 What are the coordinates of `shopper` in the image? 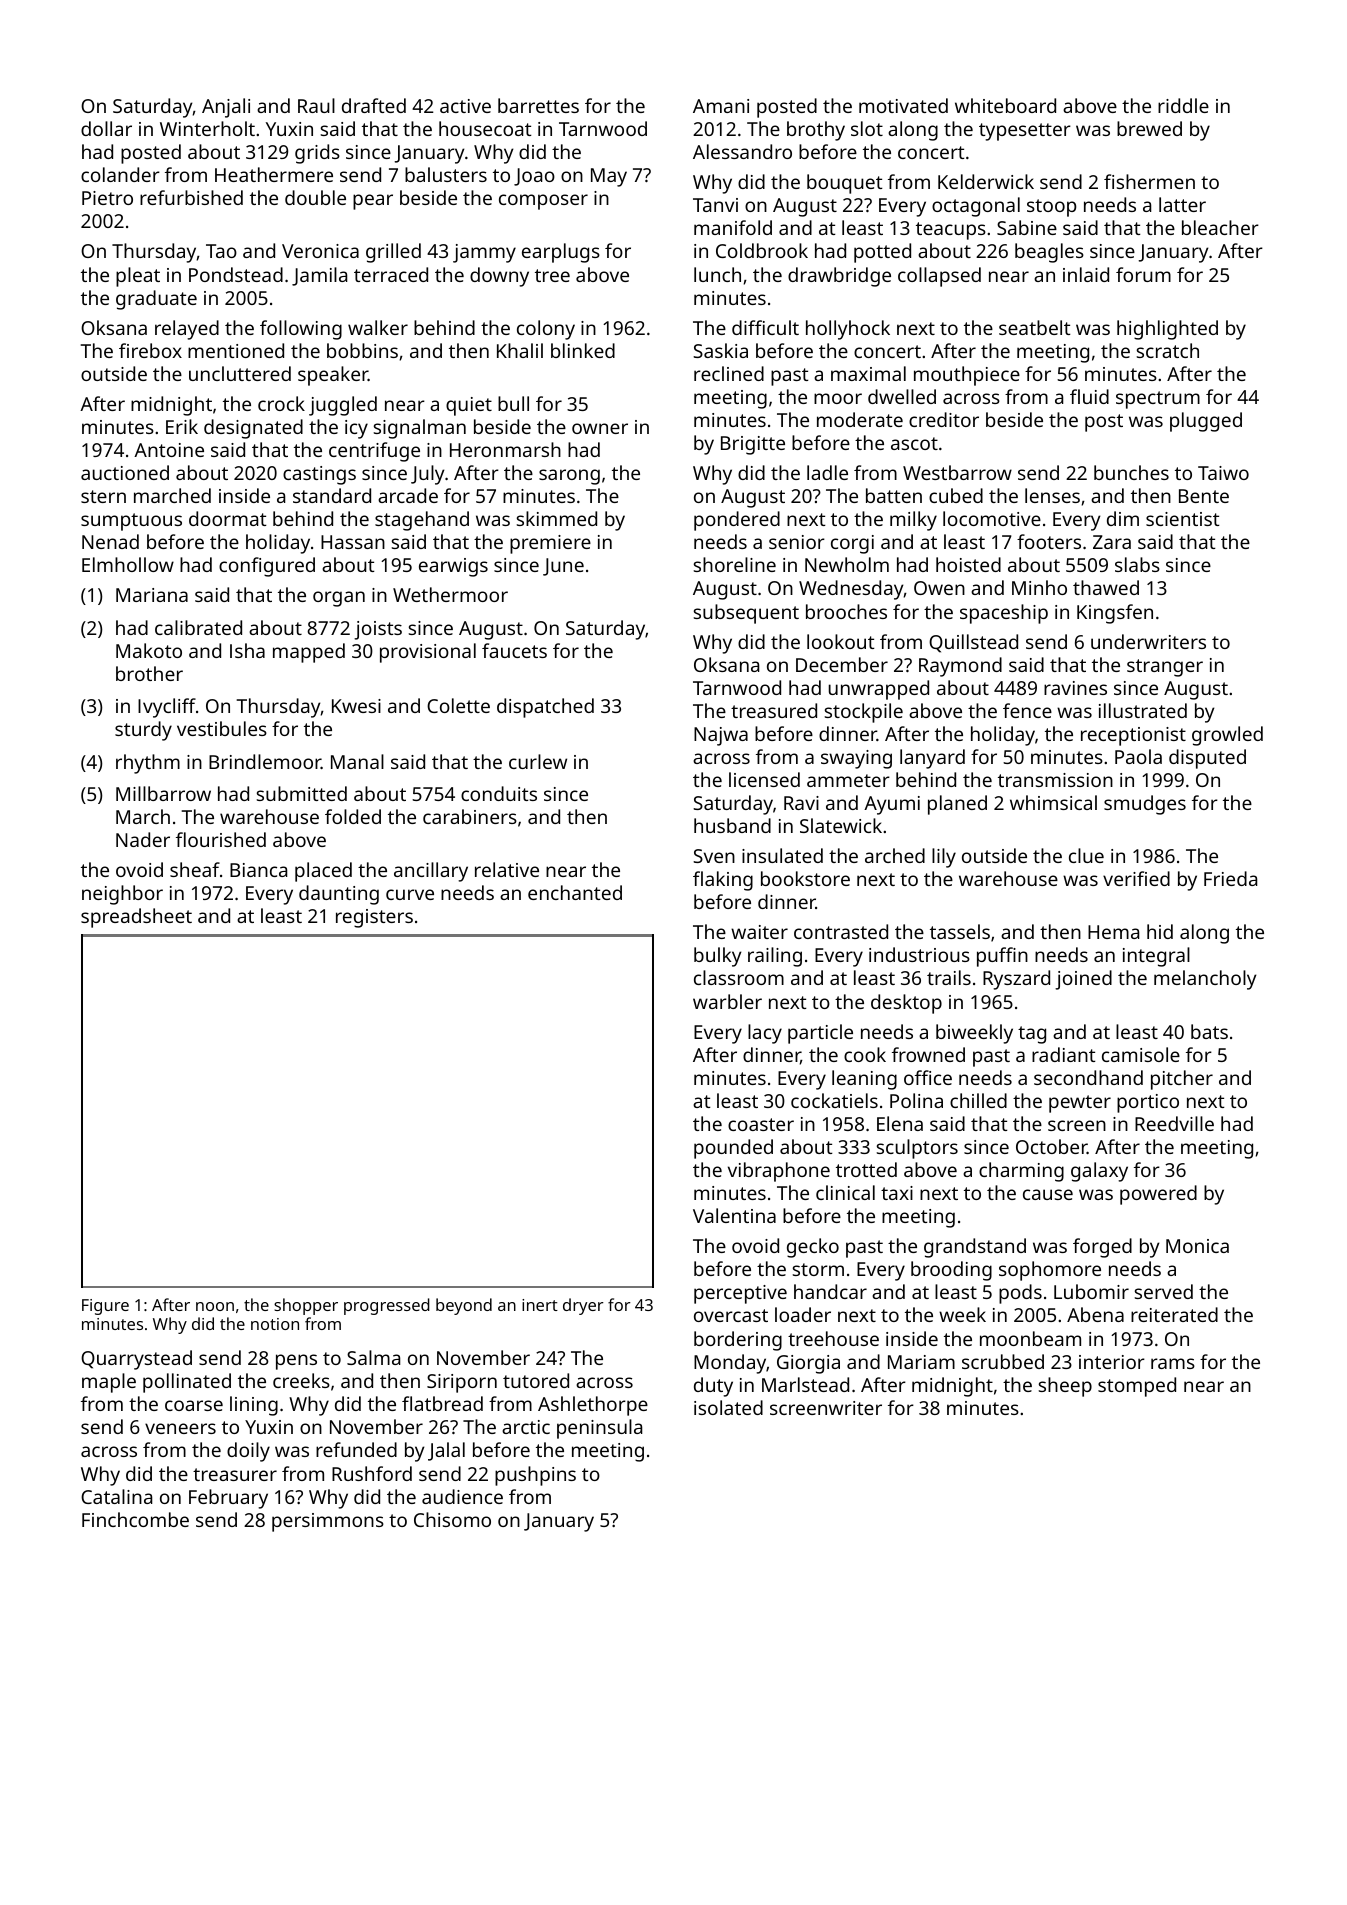 It's located at (306, 1306).
